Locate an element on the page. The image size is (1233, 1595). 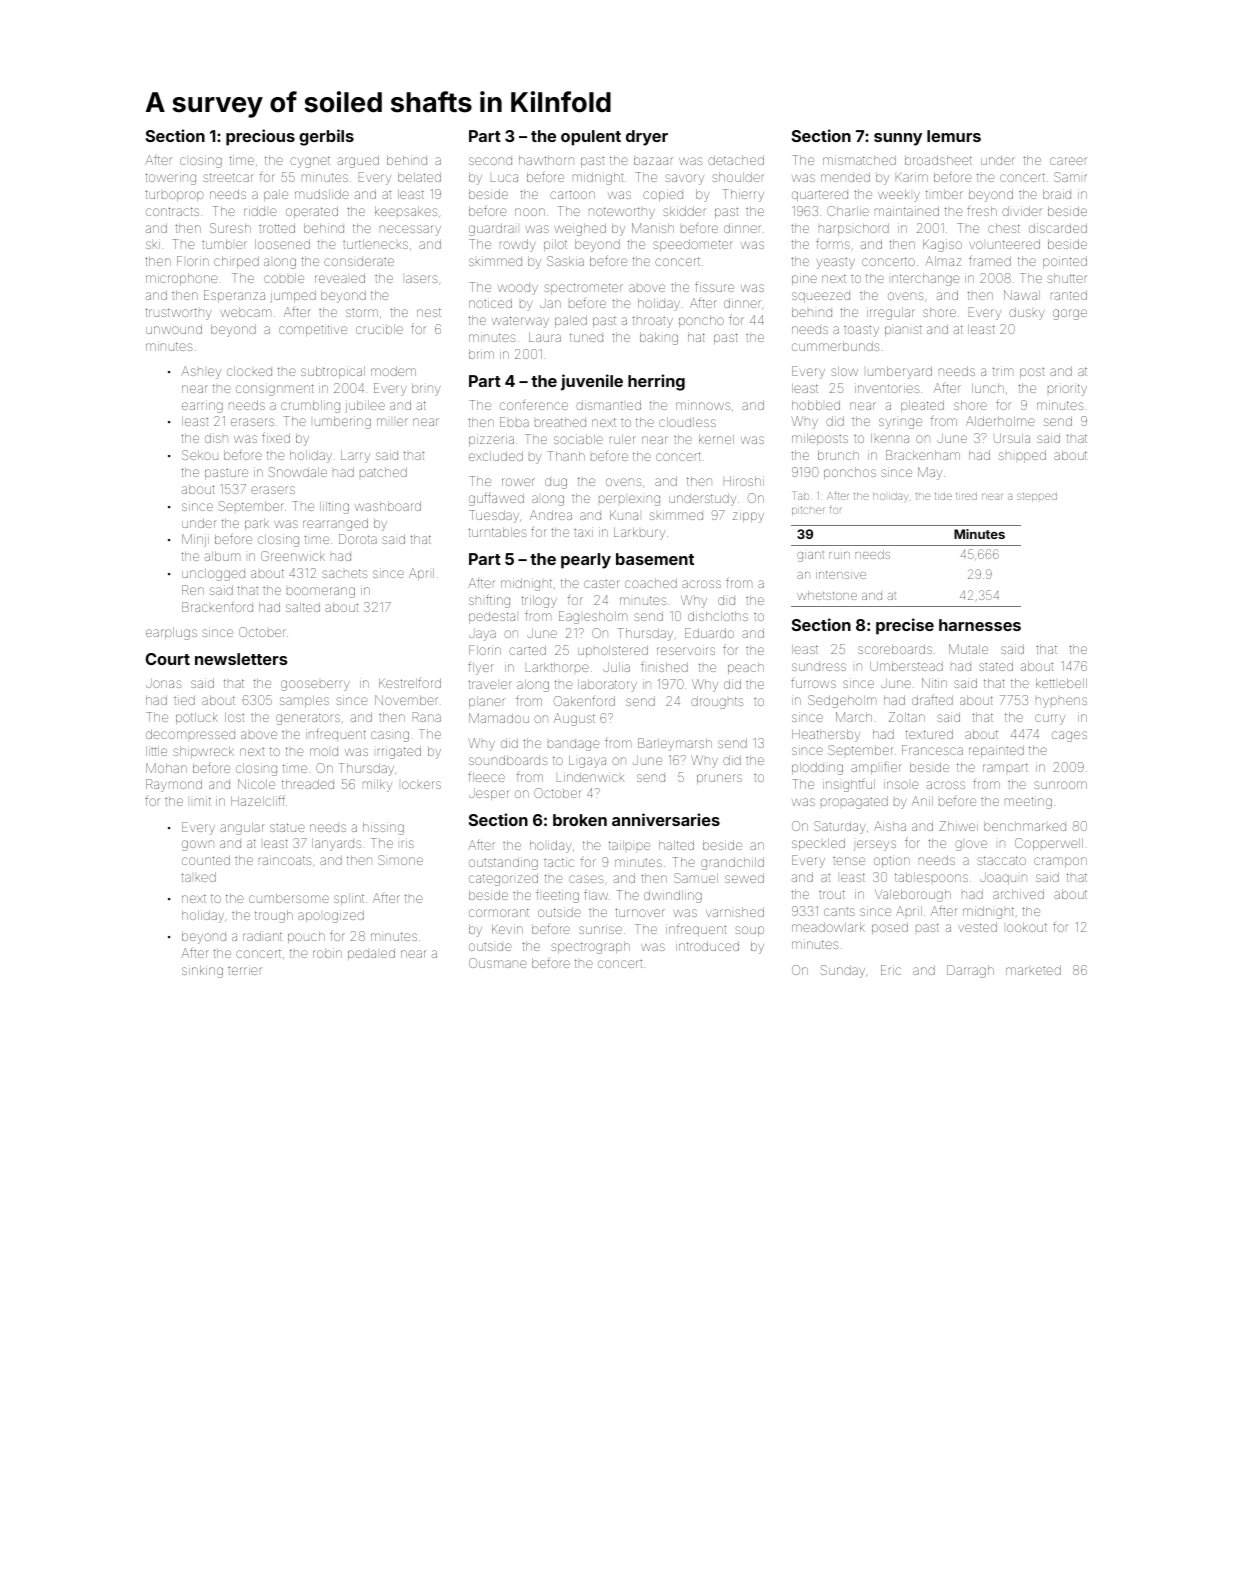
unclogged is located at coordinates (213, 574).
